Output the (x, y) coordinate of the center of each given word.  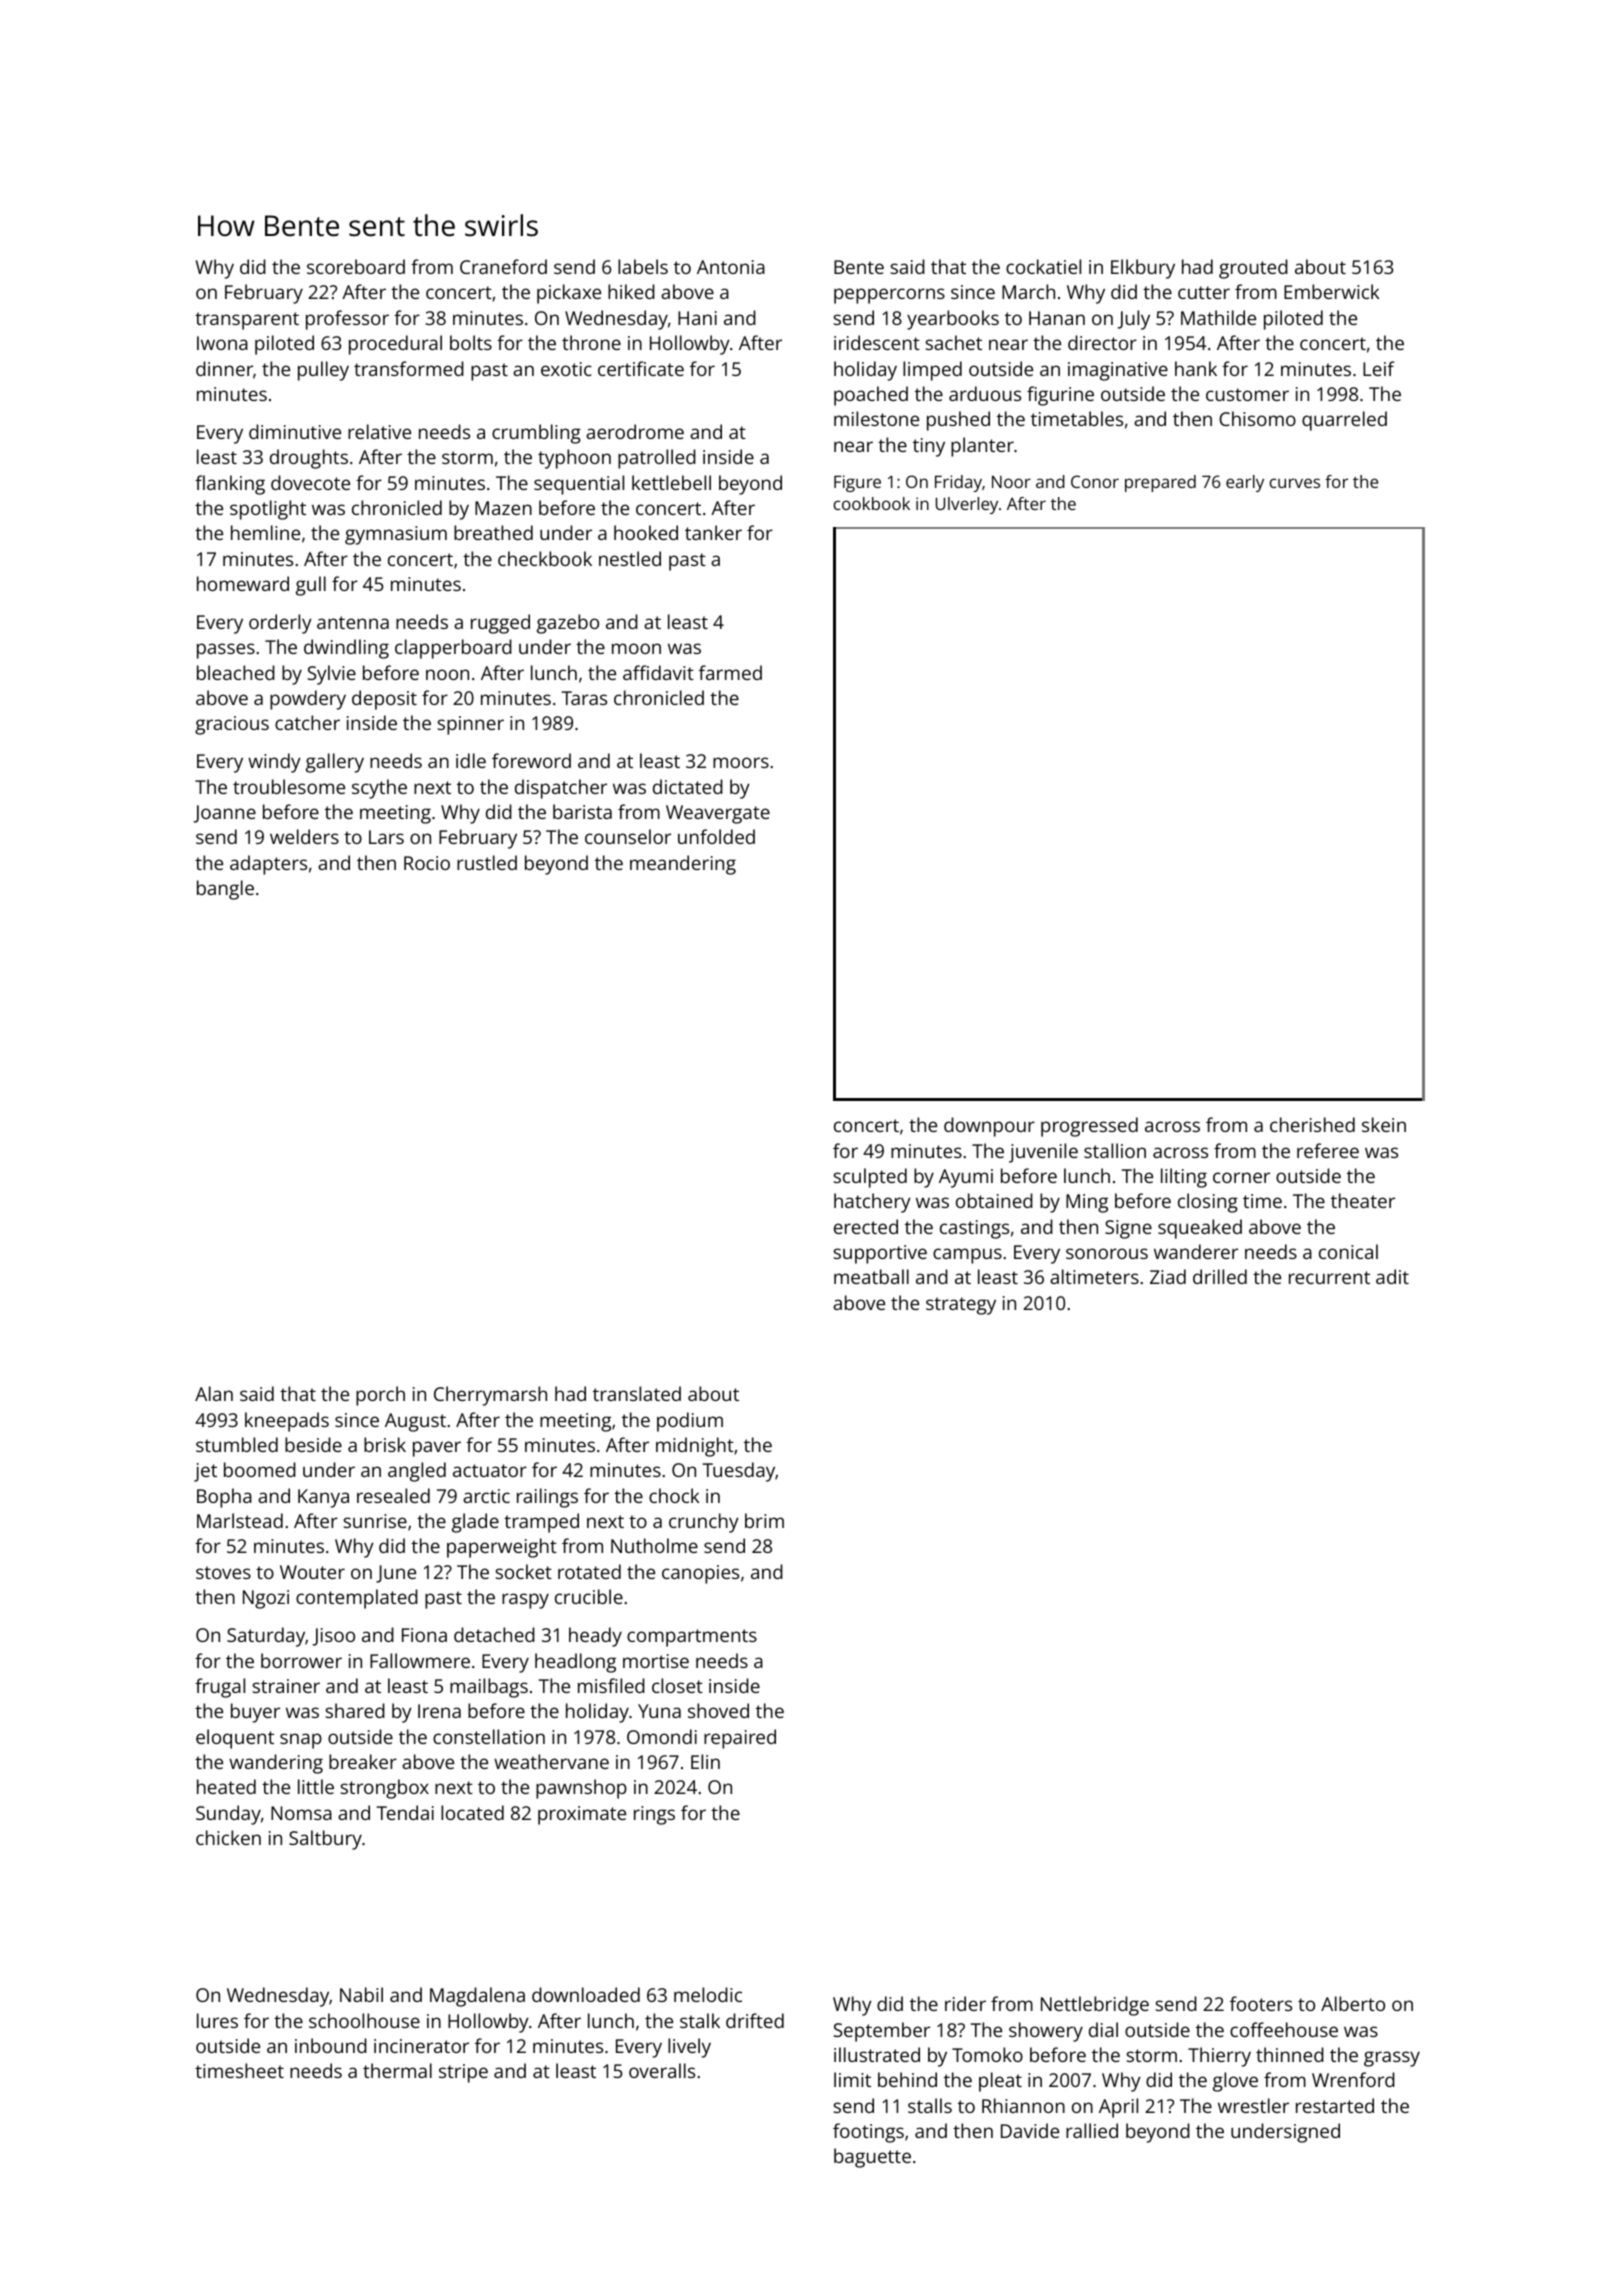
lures (217, 2020)
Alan (214, 1393)
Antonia (731, 267)
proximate (582, 1815)
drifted (755, 2020)
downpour (989, 1127)
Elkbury (1143, 269)
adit (1392, 1276)
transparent (247, 321)
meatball (871, 1276)
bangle (225, 890)
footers (1261, 2003)
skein (1384, 1124)
